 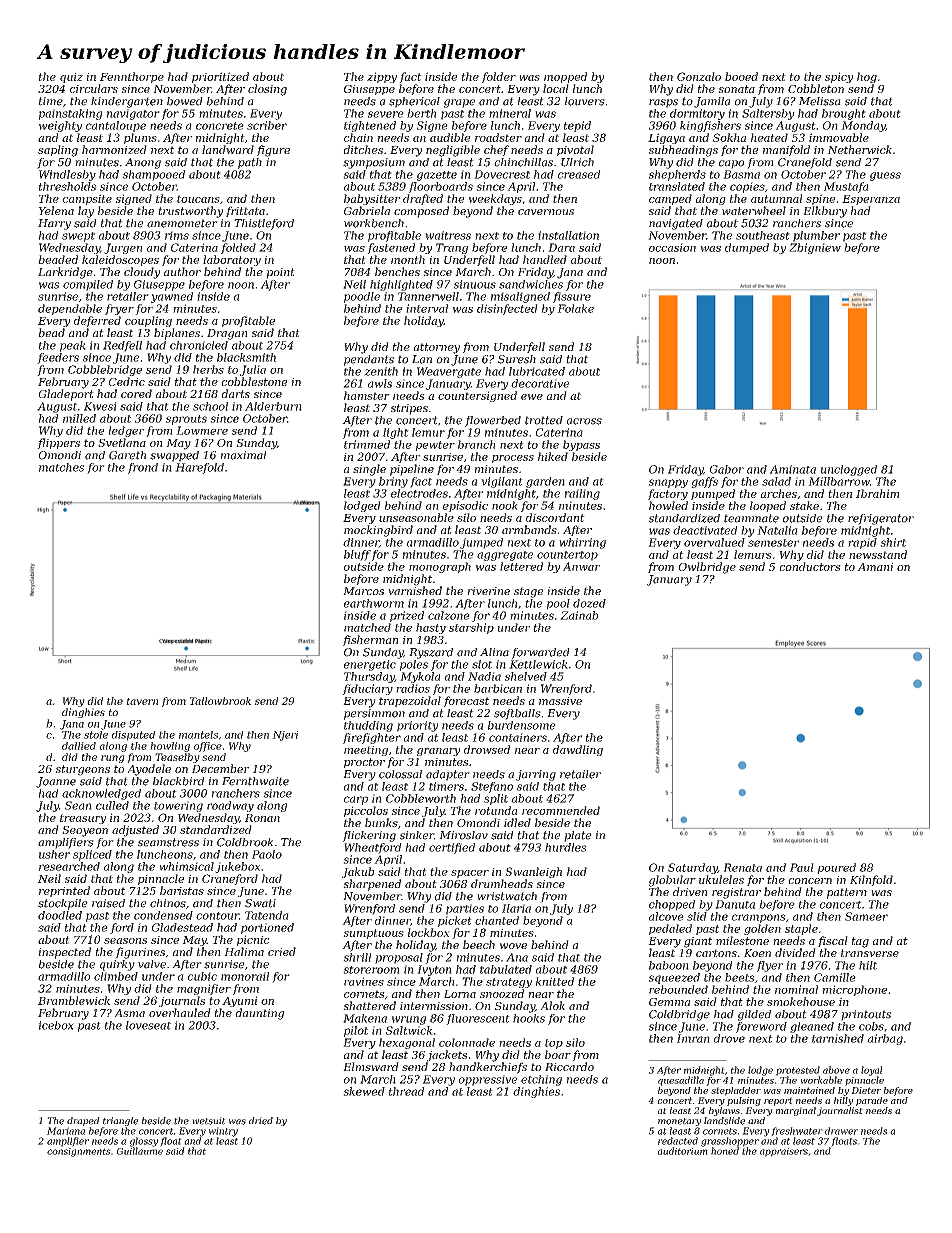 I want to click on cored, so click(x=136, y=393).
